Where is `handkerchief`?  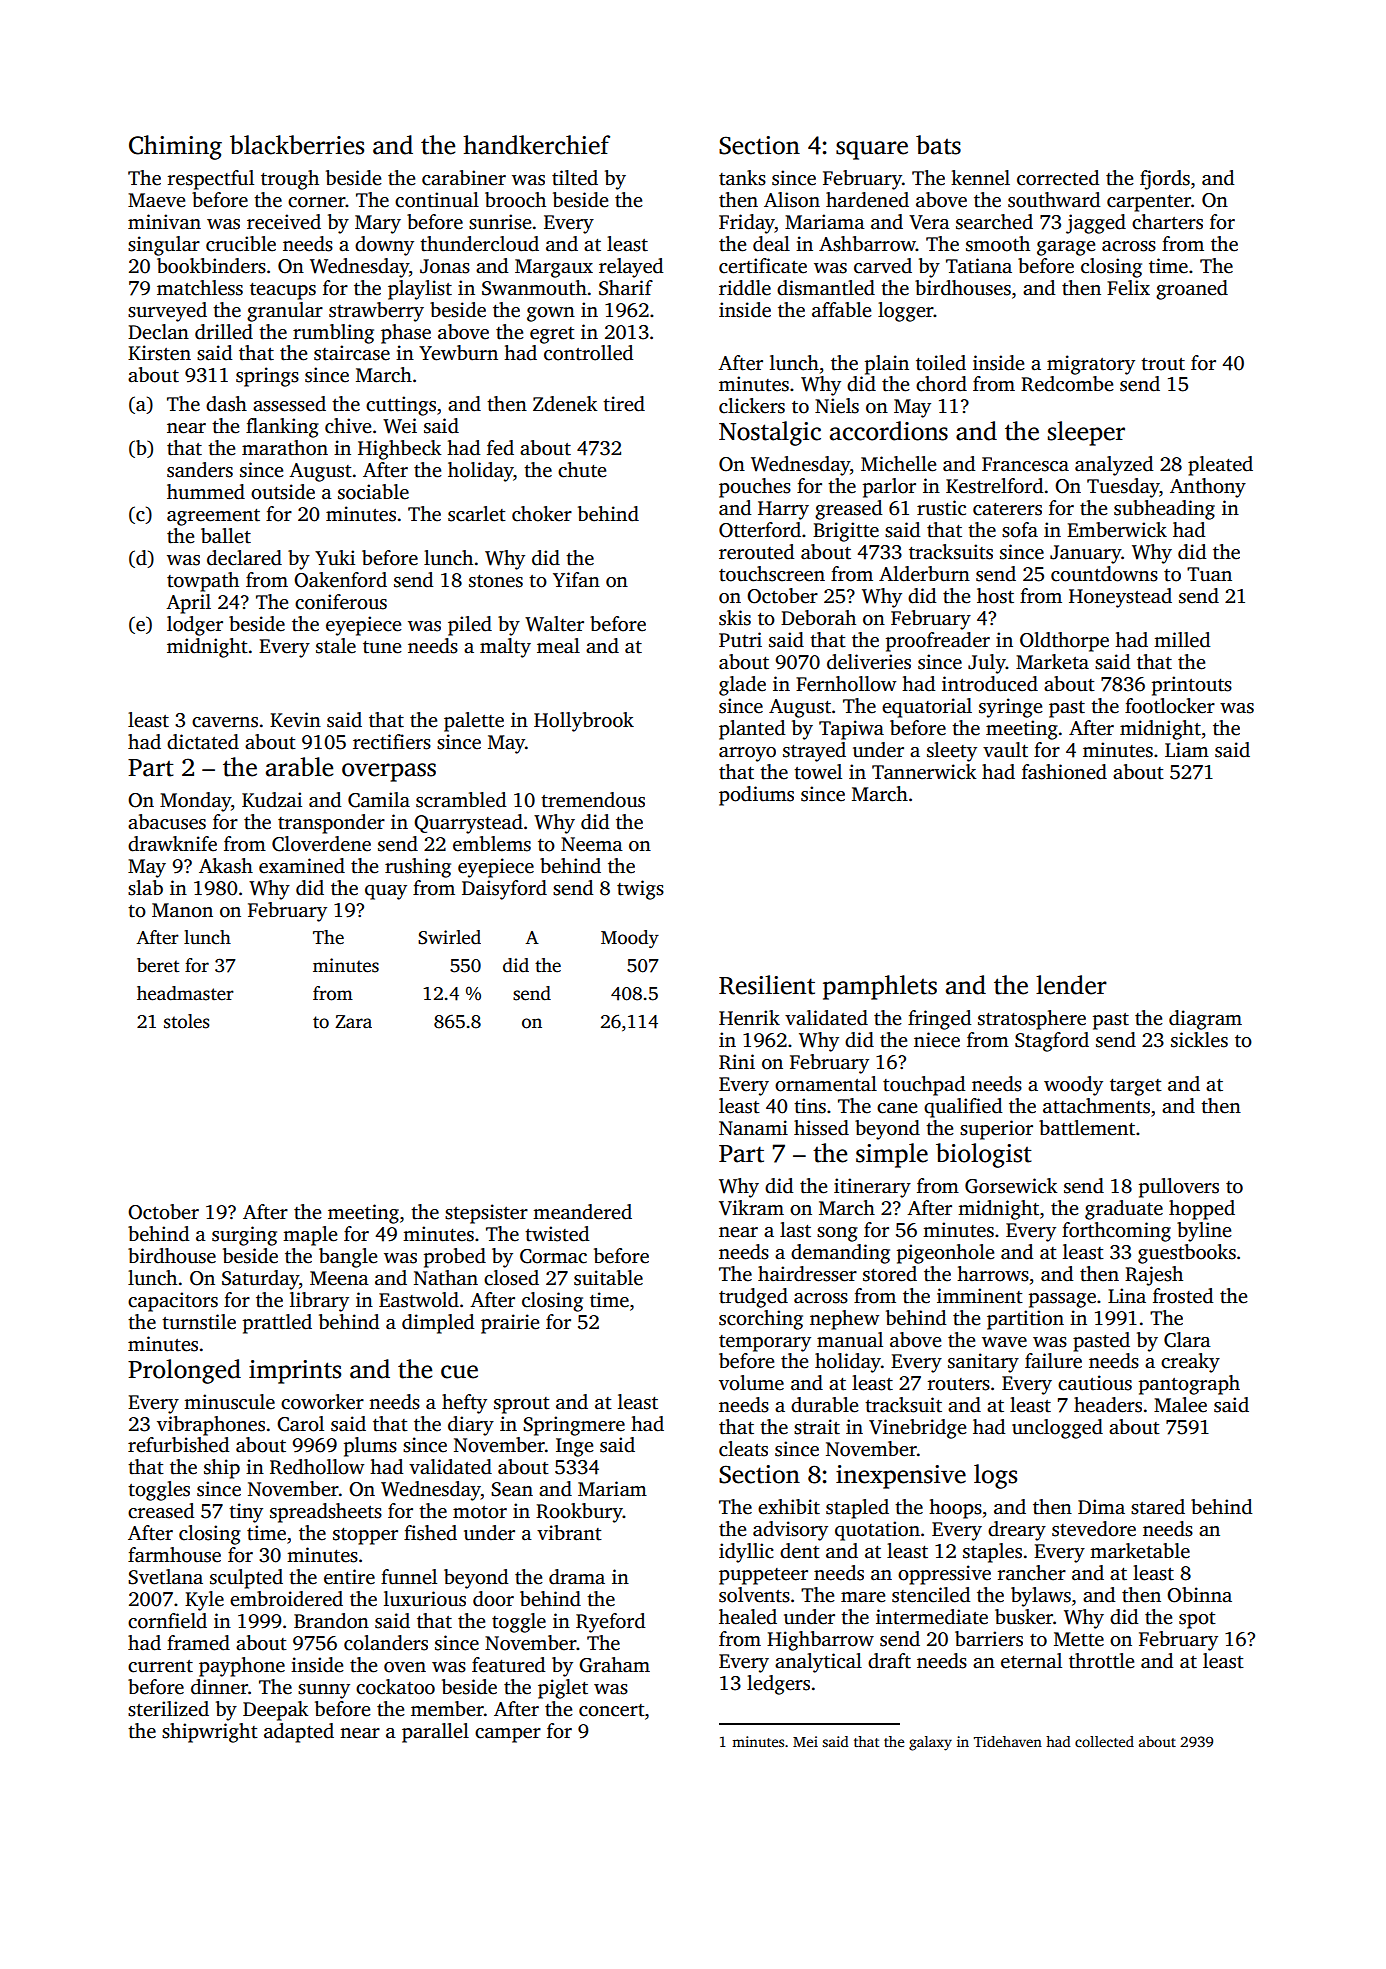
handkerchief is located at coordinates (536, 145).
